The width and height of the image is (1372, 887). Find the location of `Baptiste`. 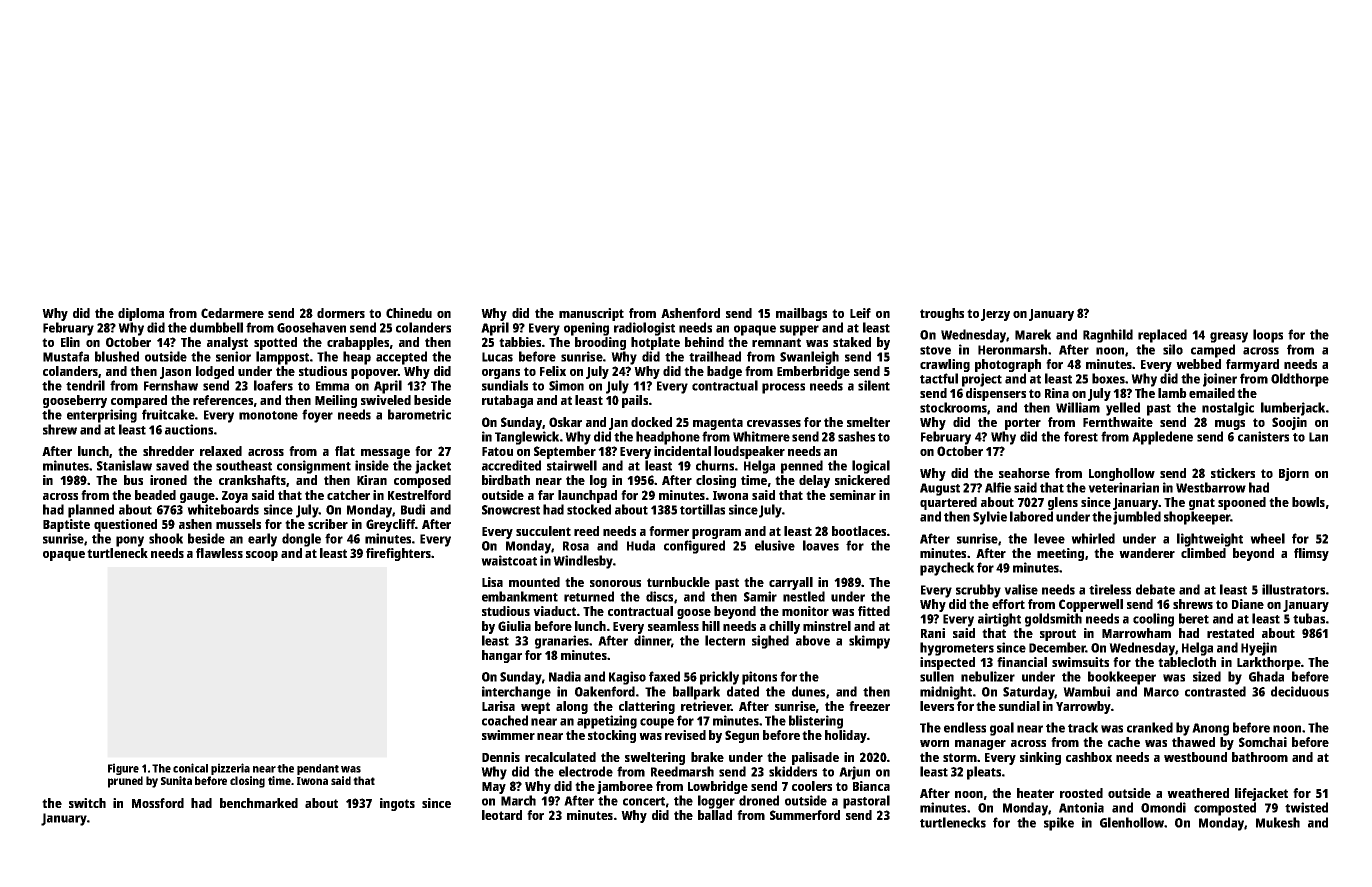

Baptiste is located at coordinates (66, 525).
